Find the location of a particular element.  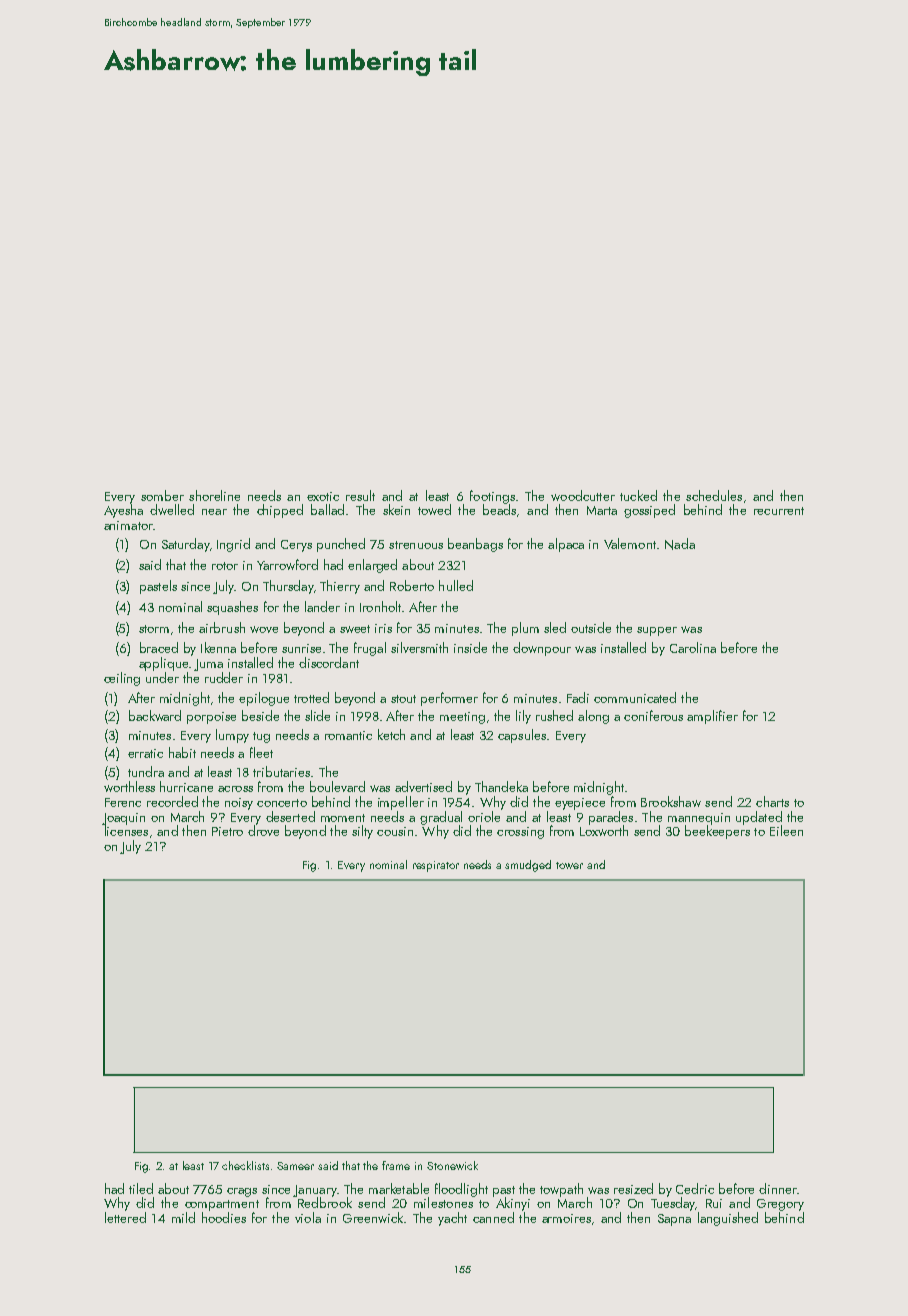

licenses is located at coordinates (126, 830).
